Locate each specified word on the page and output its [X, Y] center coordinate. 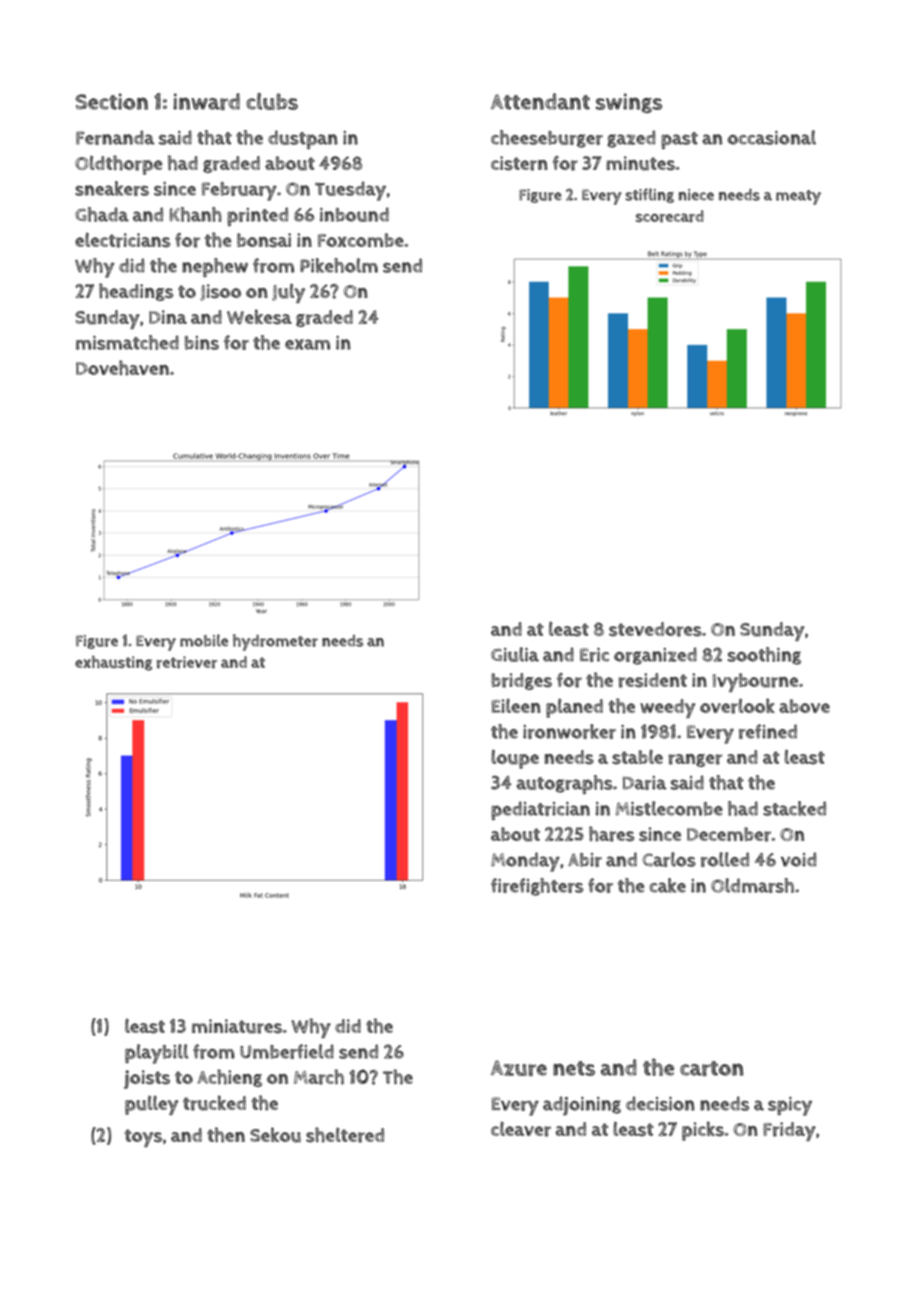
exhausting [114, 663]
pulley [151, 1105]
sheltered [345, 1135]
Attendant [540, 101]
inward [206, 101]
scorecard [670, 216]
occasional [771, 137]
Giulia [515, 654]
